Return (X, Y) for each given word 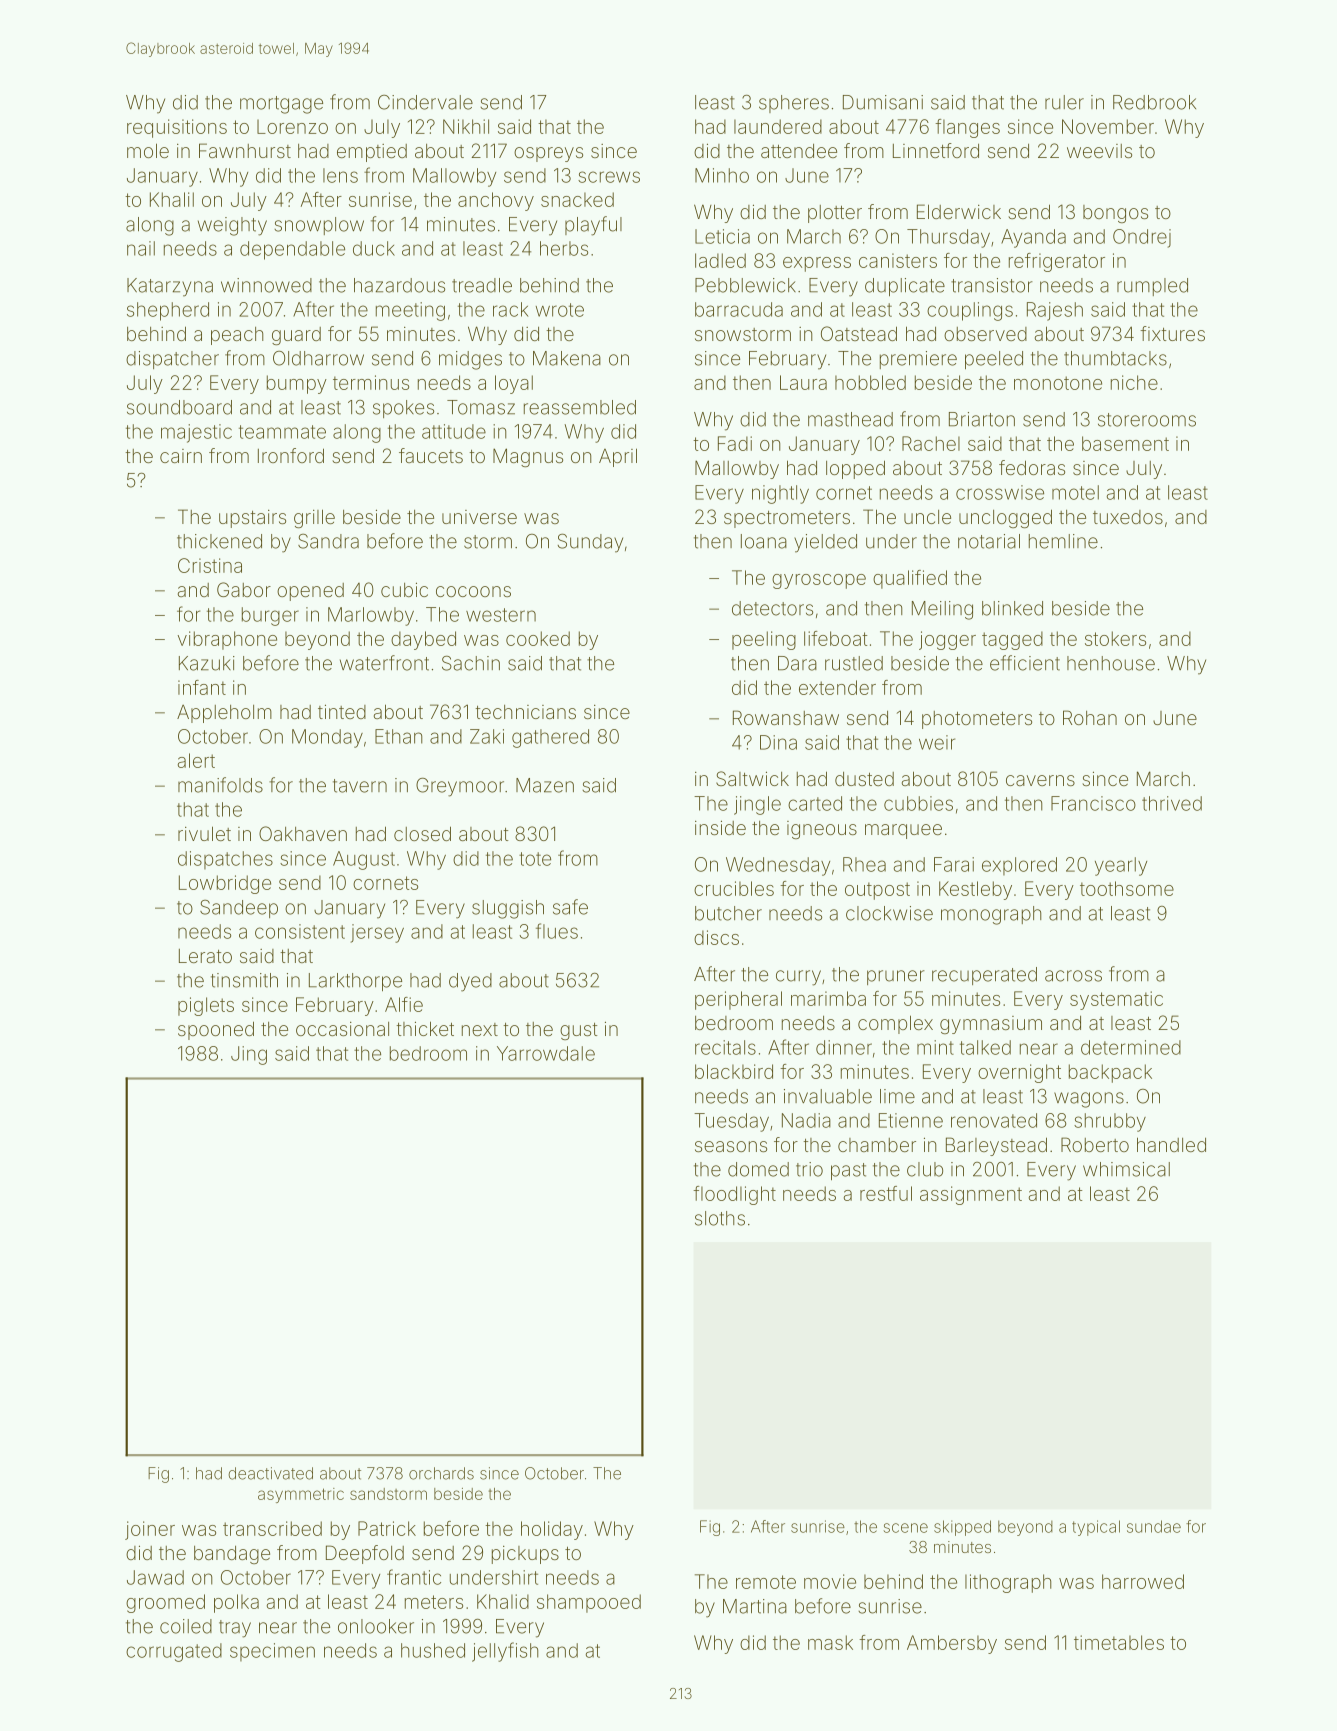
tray (235, 1629)
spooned (216, 1030)
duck (374, 248)
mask (830, 1642)
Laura (803, 382)
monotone (1058, 383)
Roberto (1095, 1144)
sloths (720, 1218)
